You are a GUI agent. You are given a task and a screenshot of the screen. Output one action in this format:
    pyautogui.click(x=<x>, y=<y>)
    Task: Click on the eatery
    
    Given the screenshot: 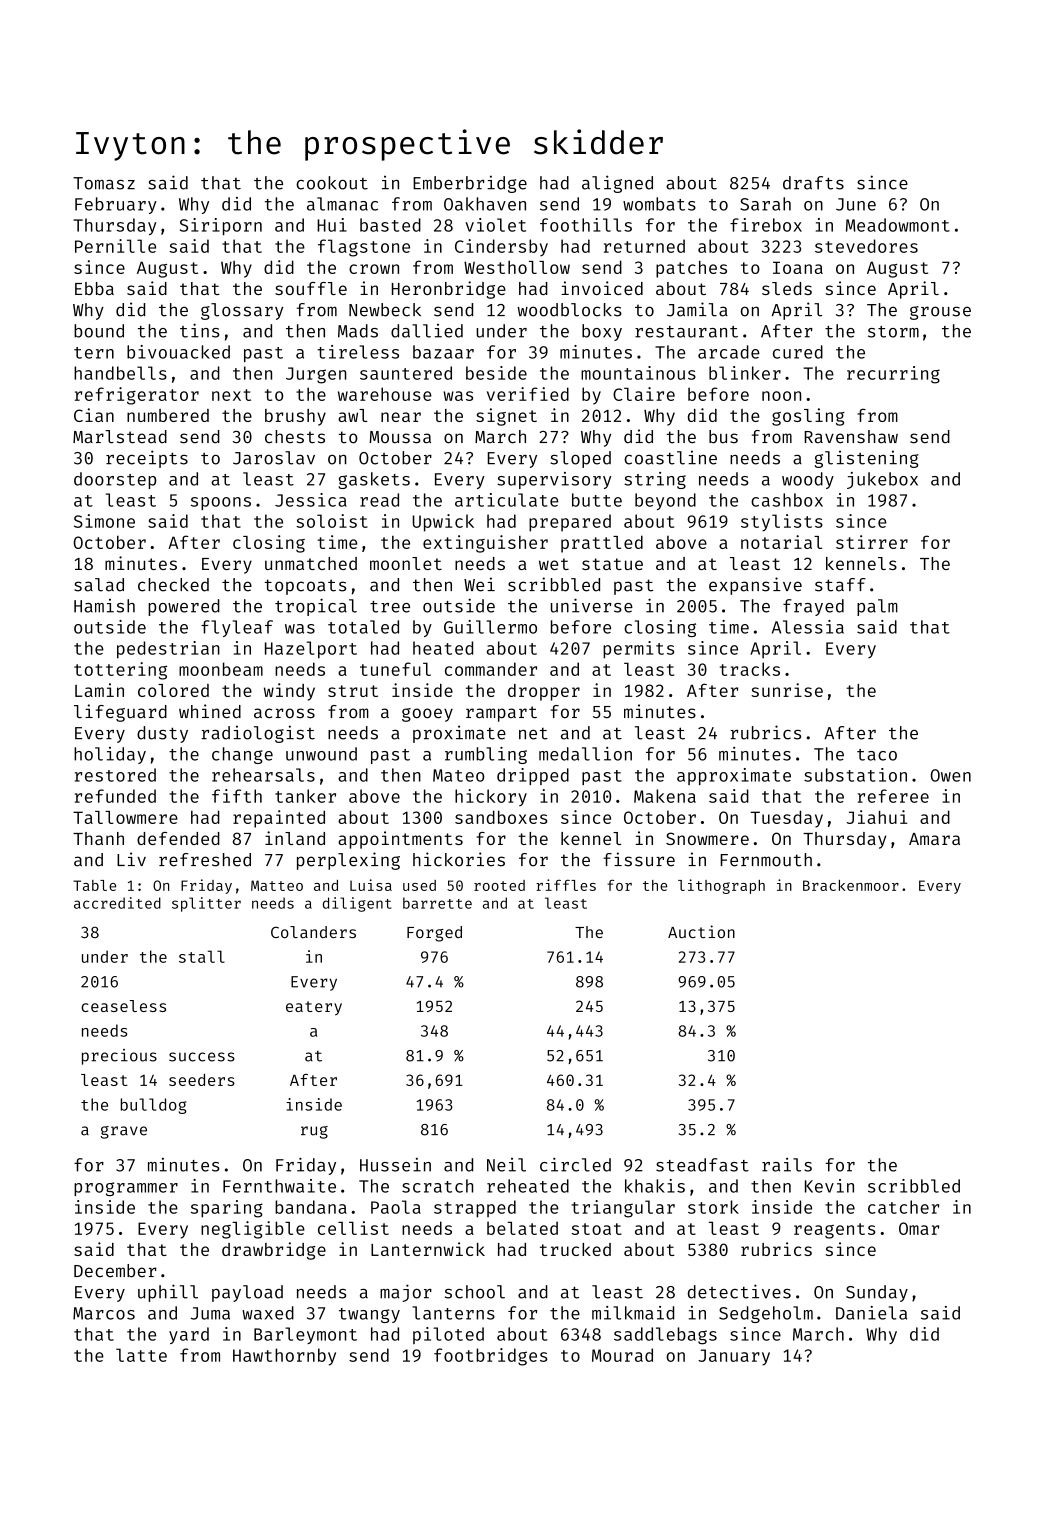 What is the action you would take?
    pyautogui.click(x=314, y=1008)
